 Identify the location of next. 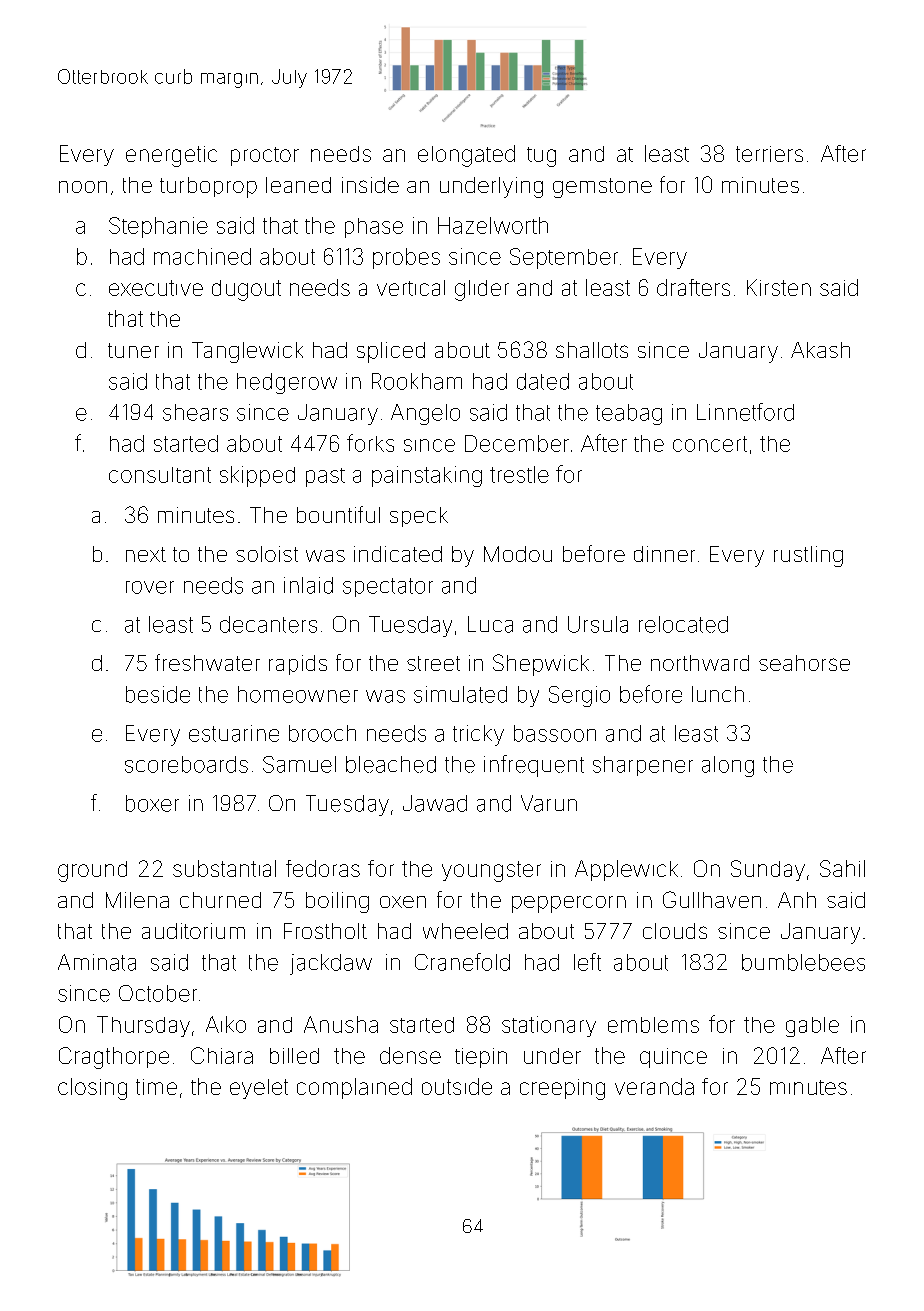
(146, 554).
